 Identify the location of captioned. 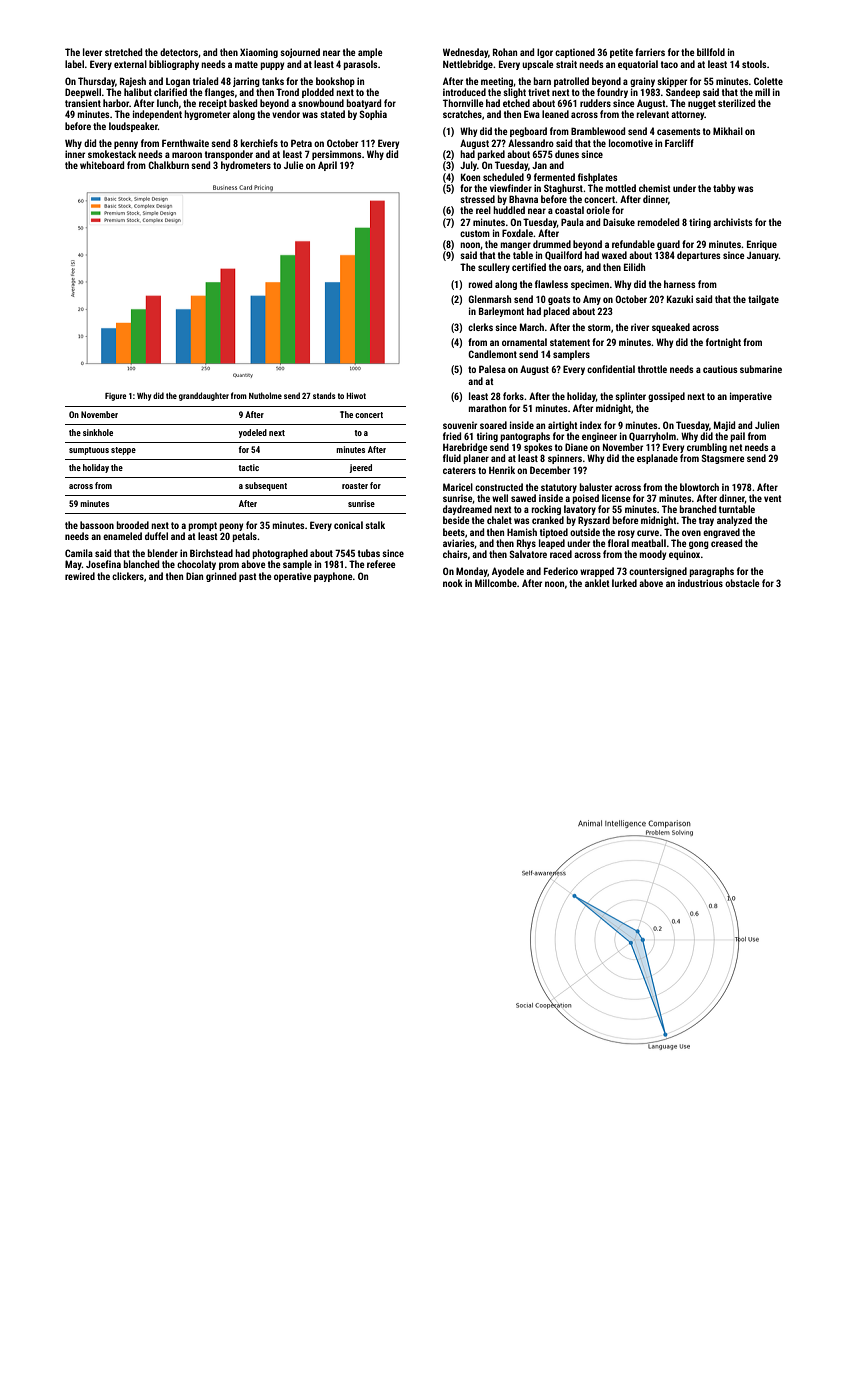
(575, 53).
